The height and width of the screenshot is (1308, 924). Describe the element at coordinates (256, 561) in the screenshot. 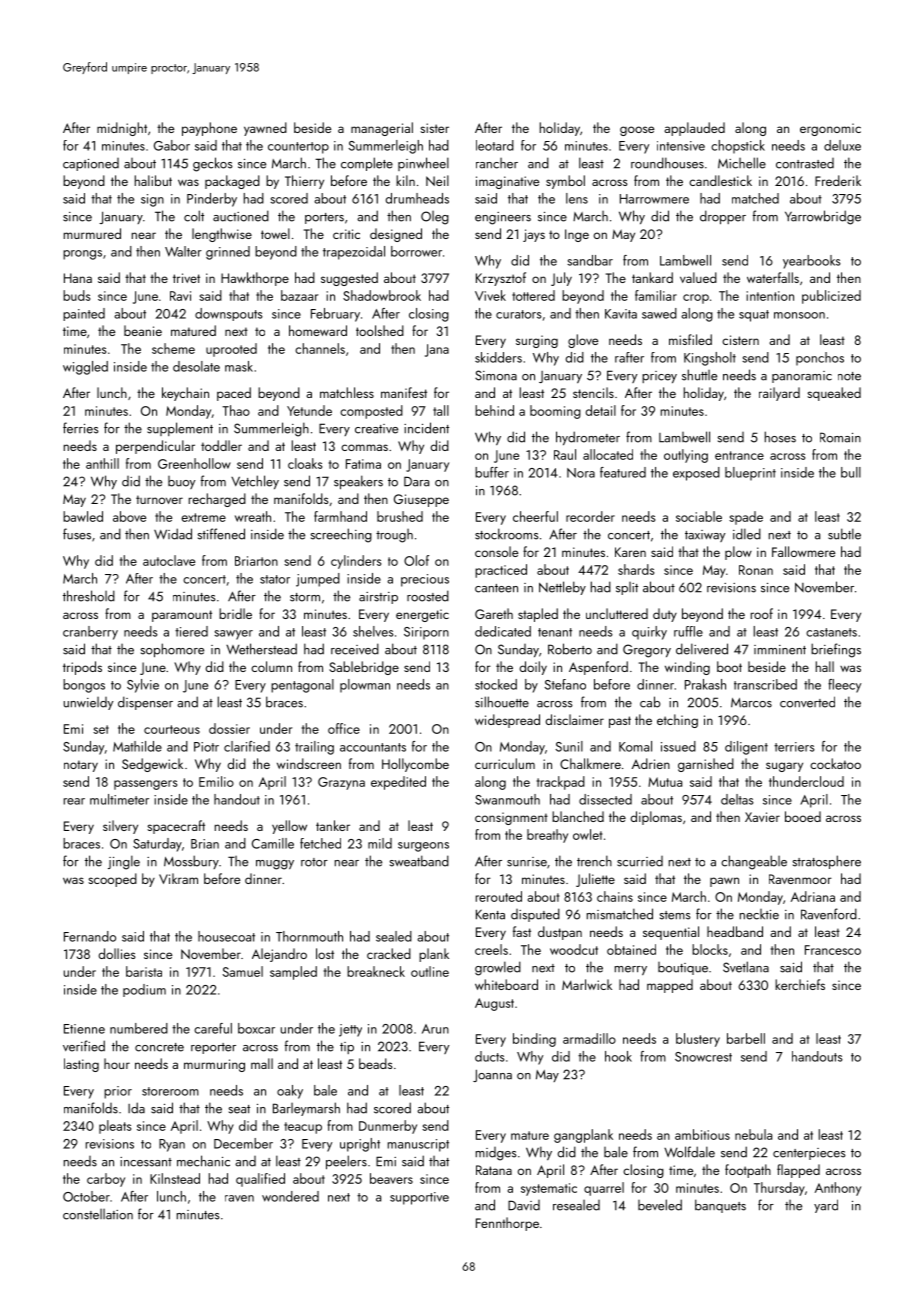

I see `Briarton` at that location.
